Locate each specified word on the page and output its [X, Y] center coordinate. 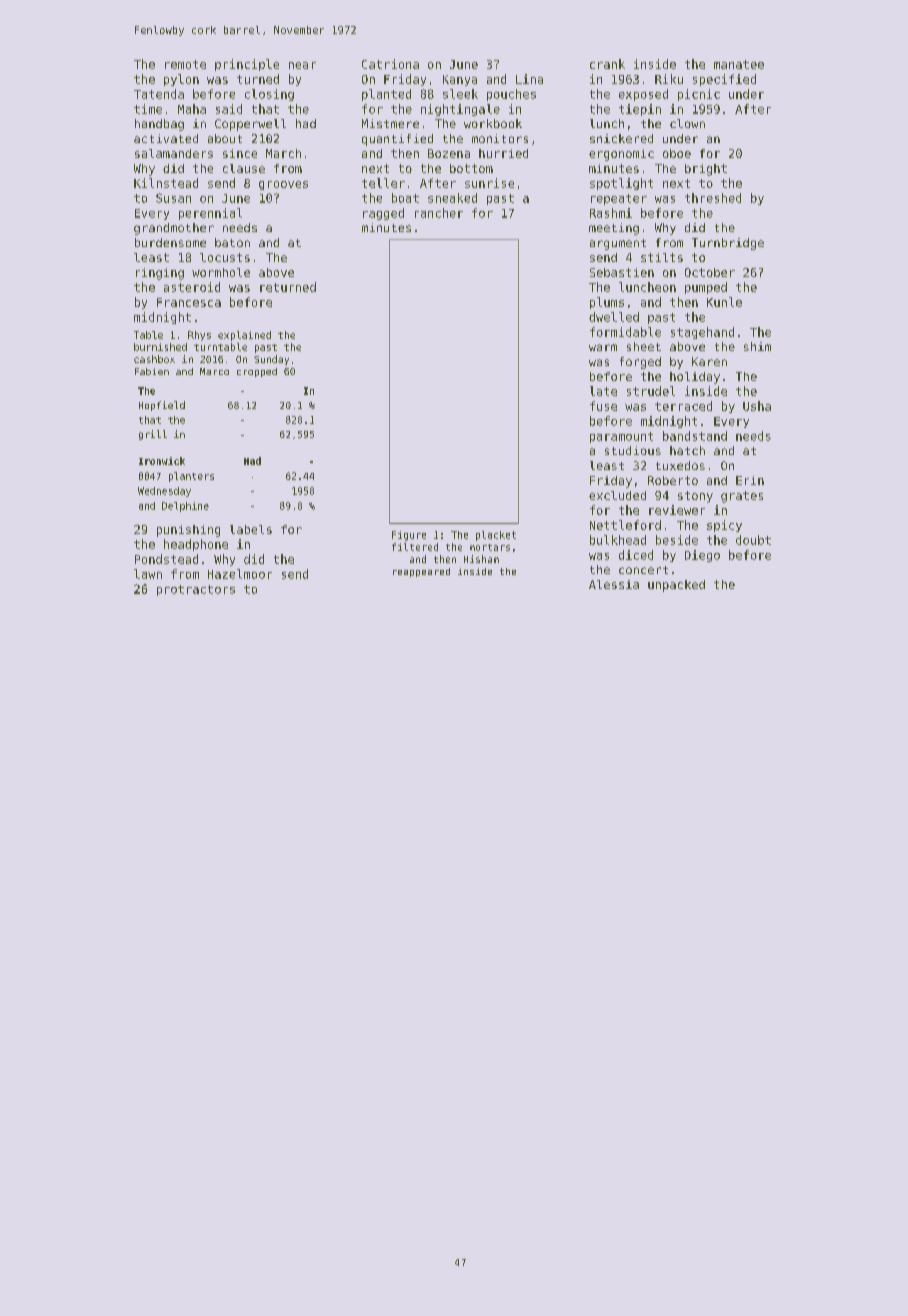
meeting [614, 229]
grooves [283, 185]
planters [191, 477]
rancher [439, 213]
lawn [148, 574]
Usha [757, 406]
